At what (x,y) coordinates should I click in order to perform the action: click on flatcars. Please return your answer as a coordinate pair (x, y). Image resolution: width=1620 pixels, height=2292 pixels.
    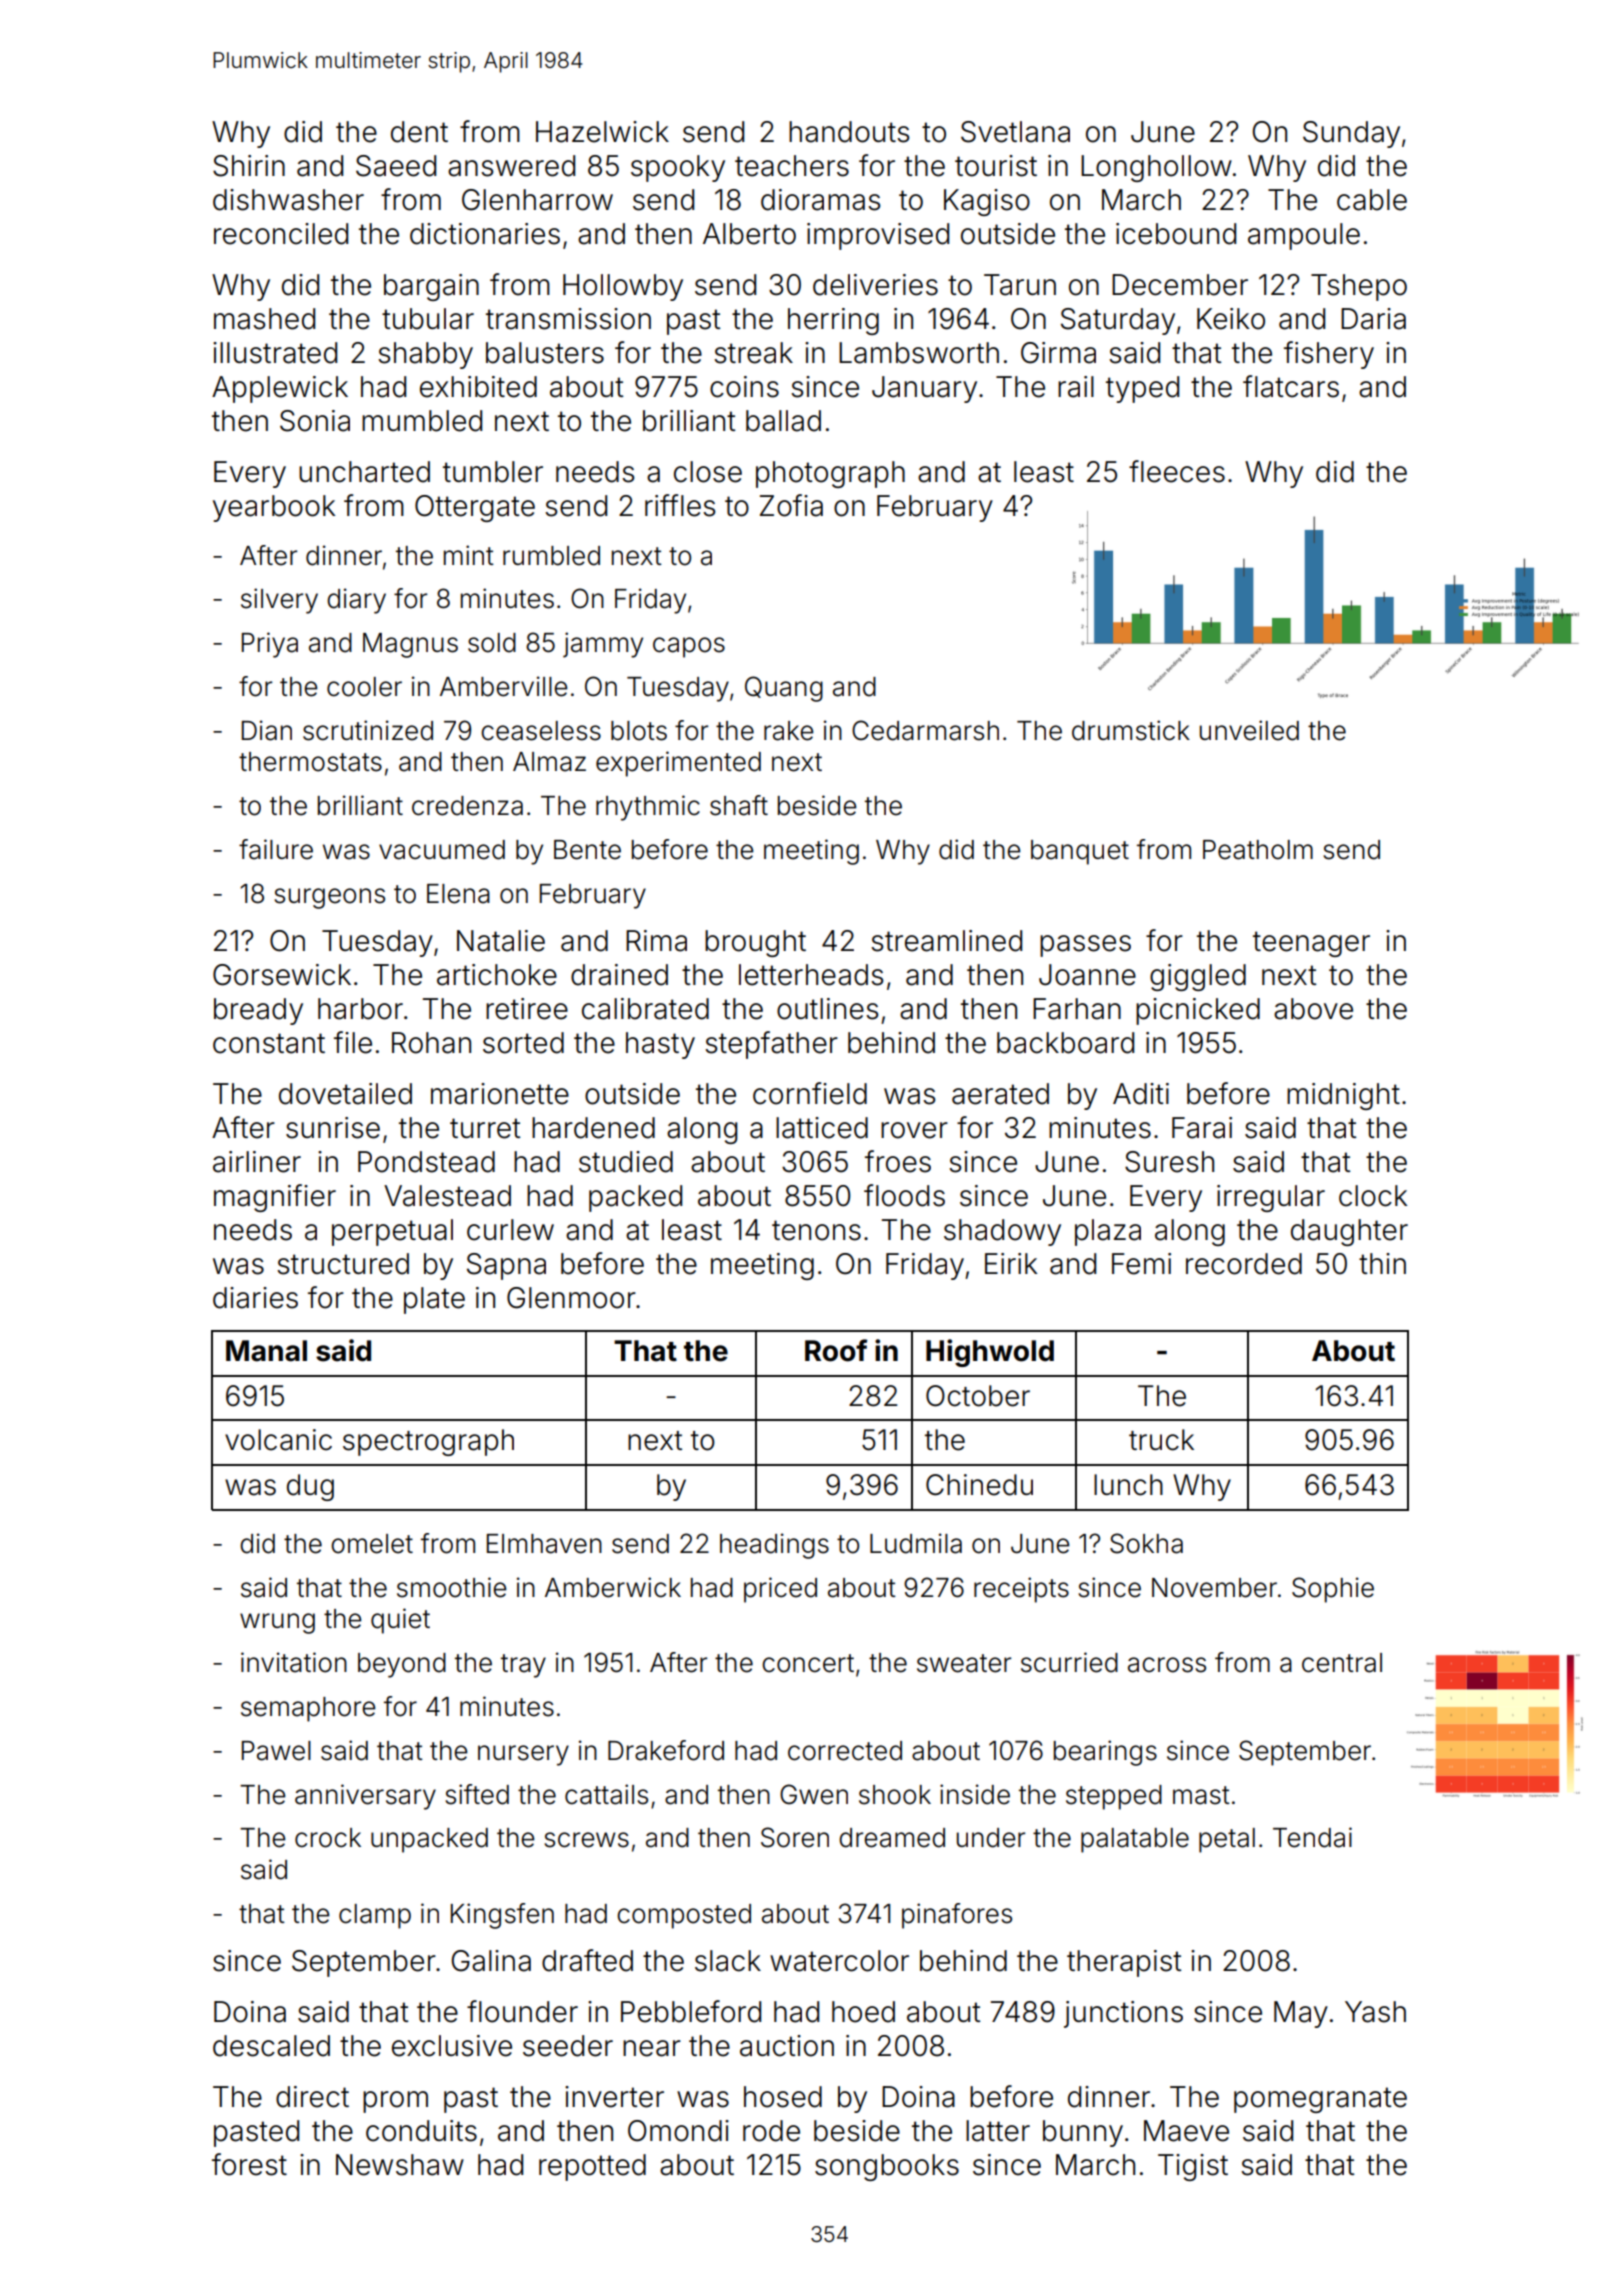
    Looking at the image, I should click on (1291, 386).
